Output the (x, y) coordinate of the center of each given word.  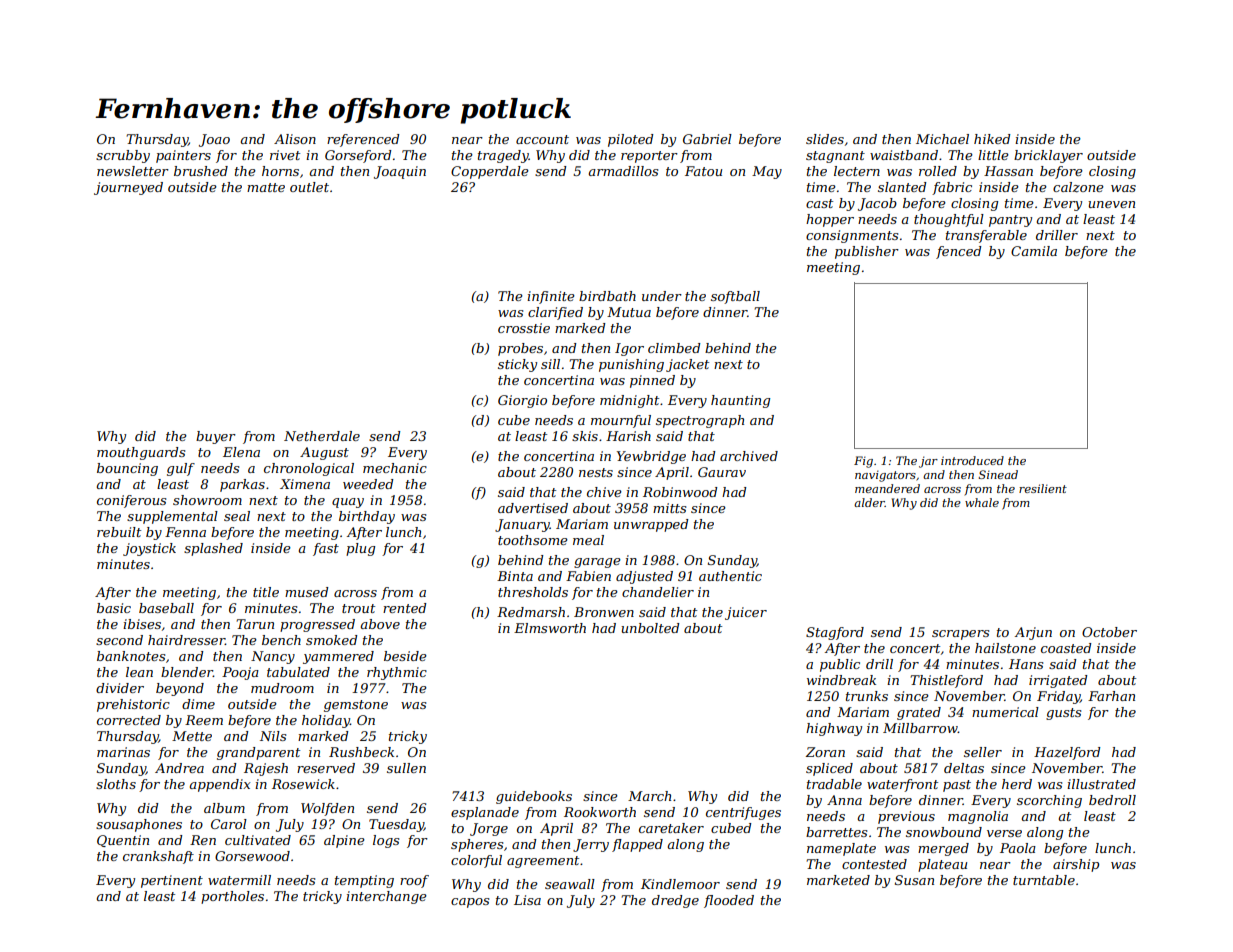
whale (982, 502)
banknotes (131, 656)
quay (348, 503)
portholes (232, 897)
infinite (551, 297)
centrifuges (743, 813)
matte (266, 187)
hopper (830, 220)
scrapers (960, 635)
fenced (959, 252)
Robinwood (680, 492)
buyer (216, 437)
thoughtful (949, 220)
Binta (515, 576)
